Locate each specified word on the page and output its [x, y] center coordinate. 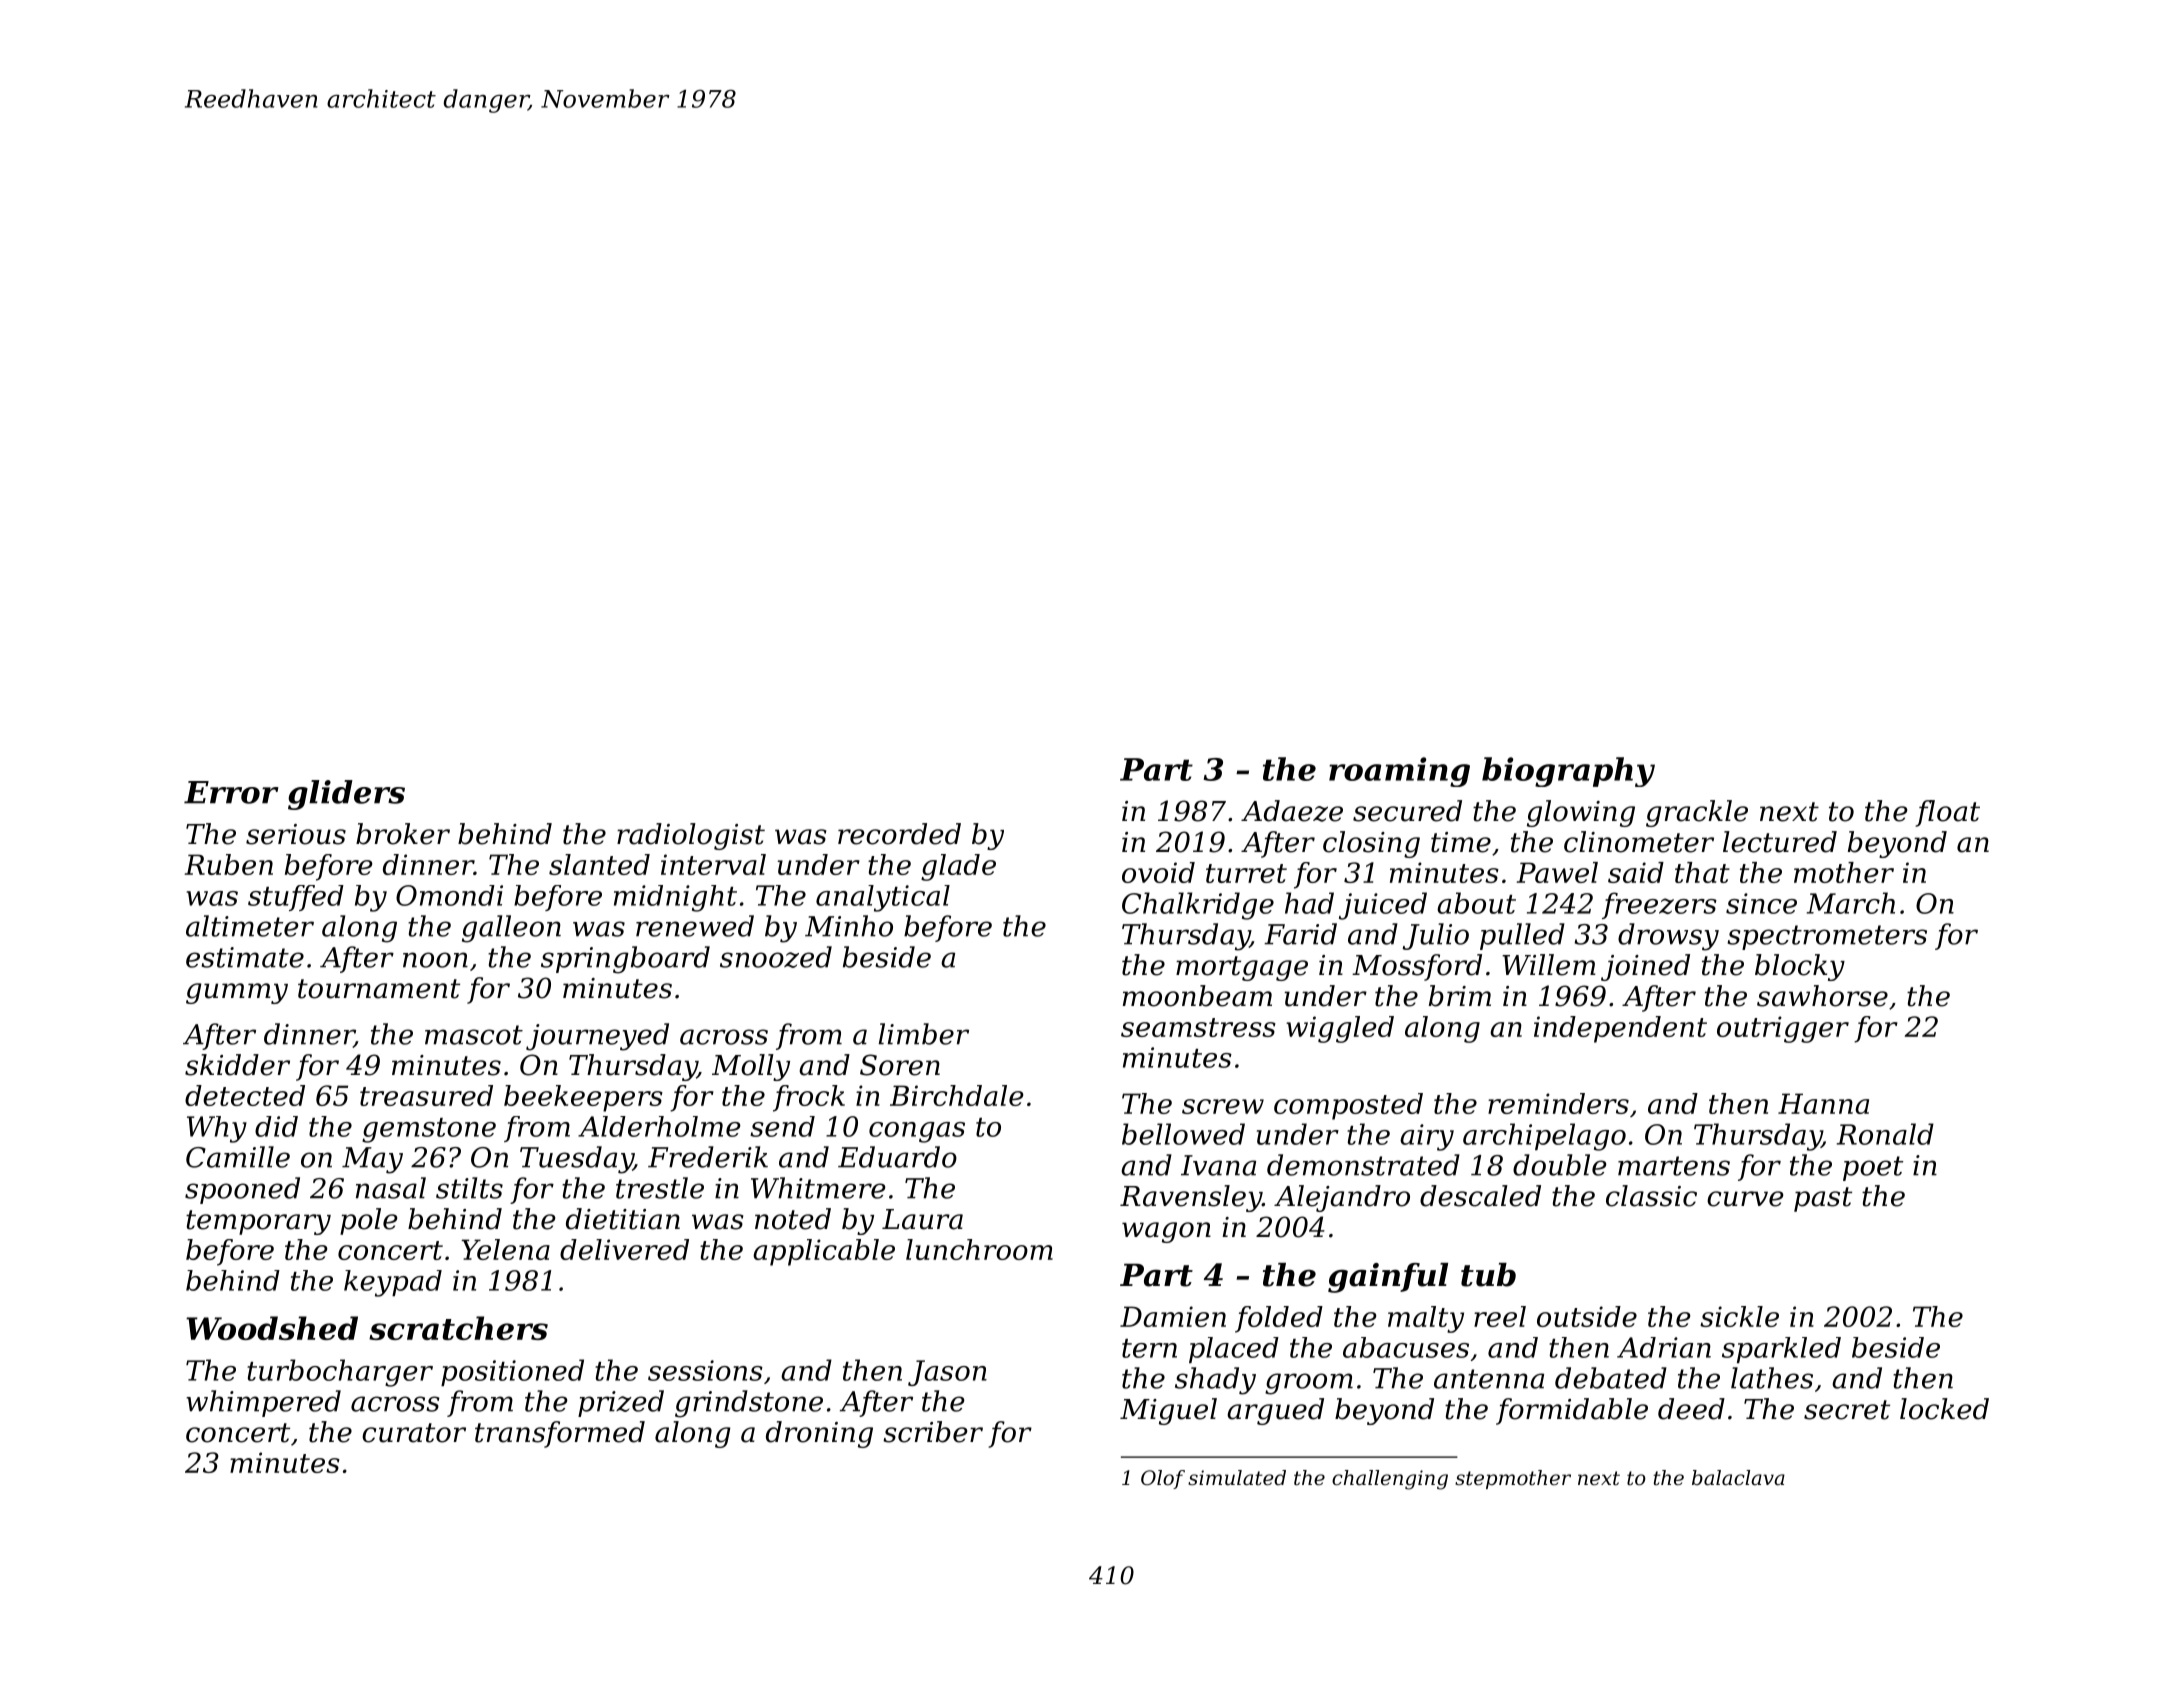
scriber [933, 1432]
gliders [346, 795]
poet [1873, 1168]
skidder [237, 1065]
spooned [242, 1190]
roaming [1399, 772]
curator [414, 1433]
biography [1568, 772]
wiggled [1340, 1029]
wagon [1166, 1232]
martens [1674, 1166]
